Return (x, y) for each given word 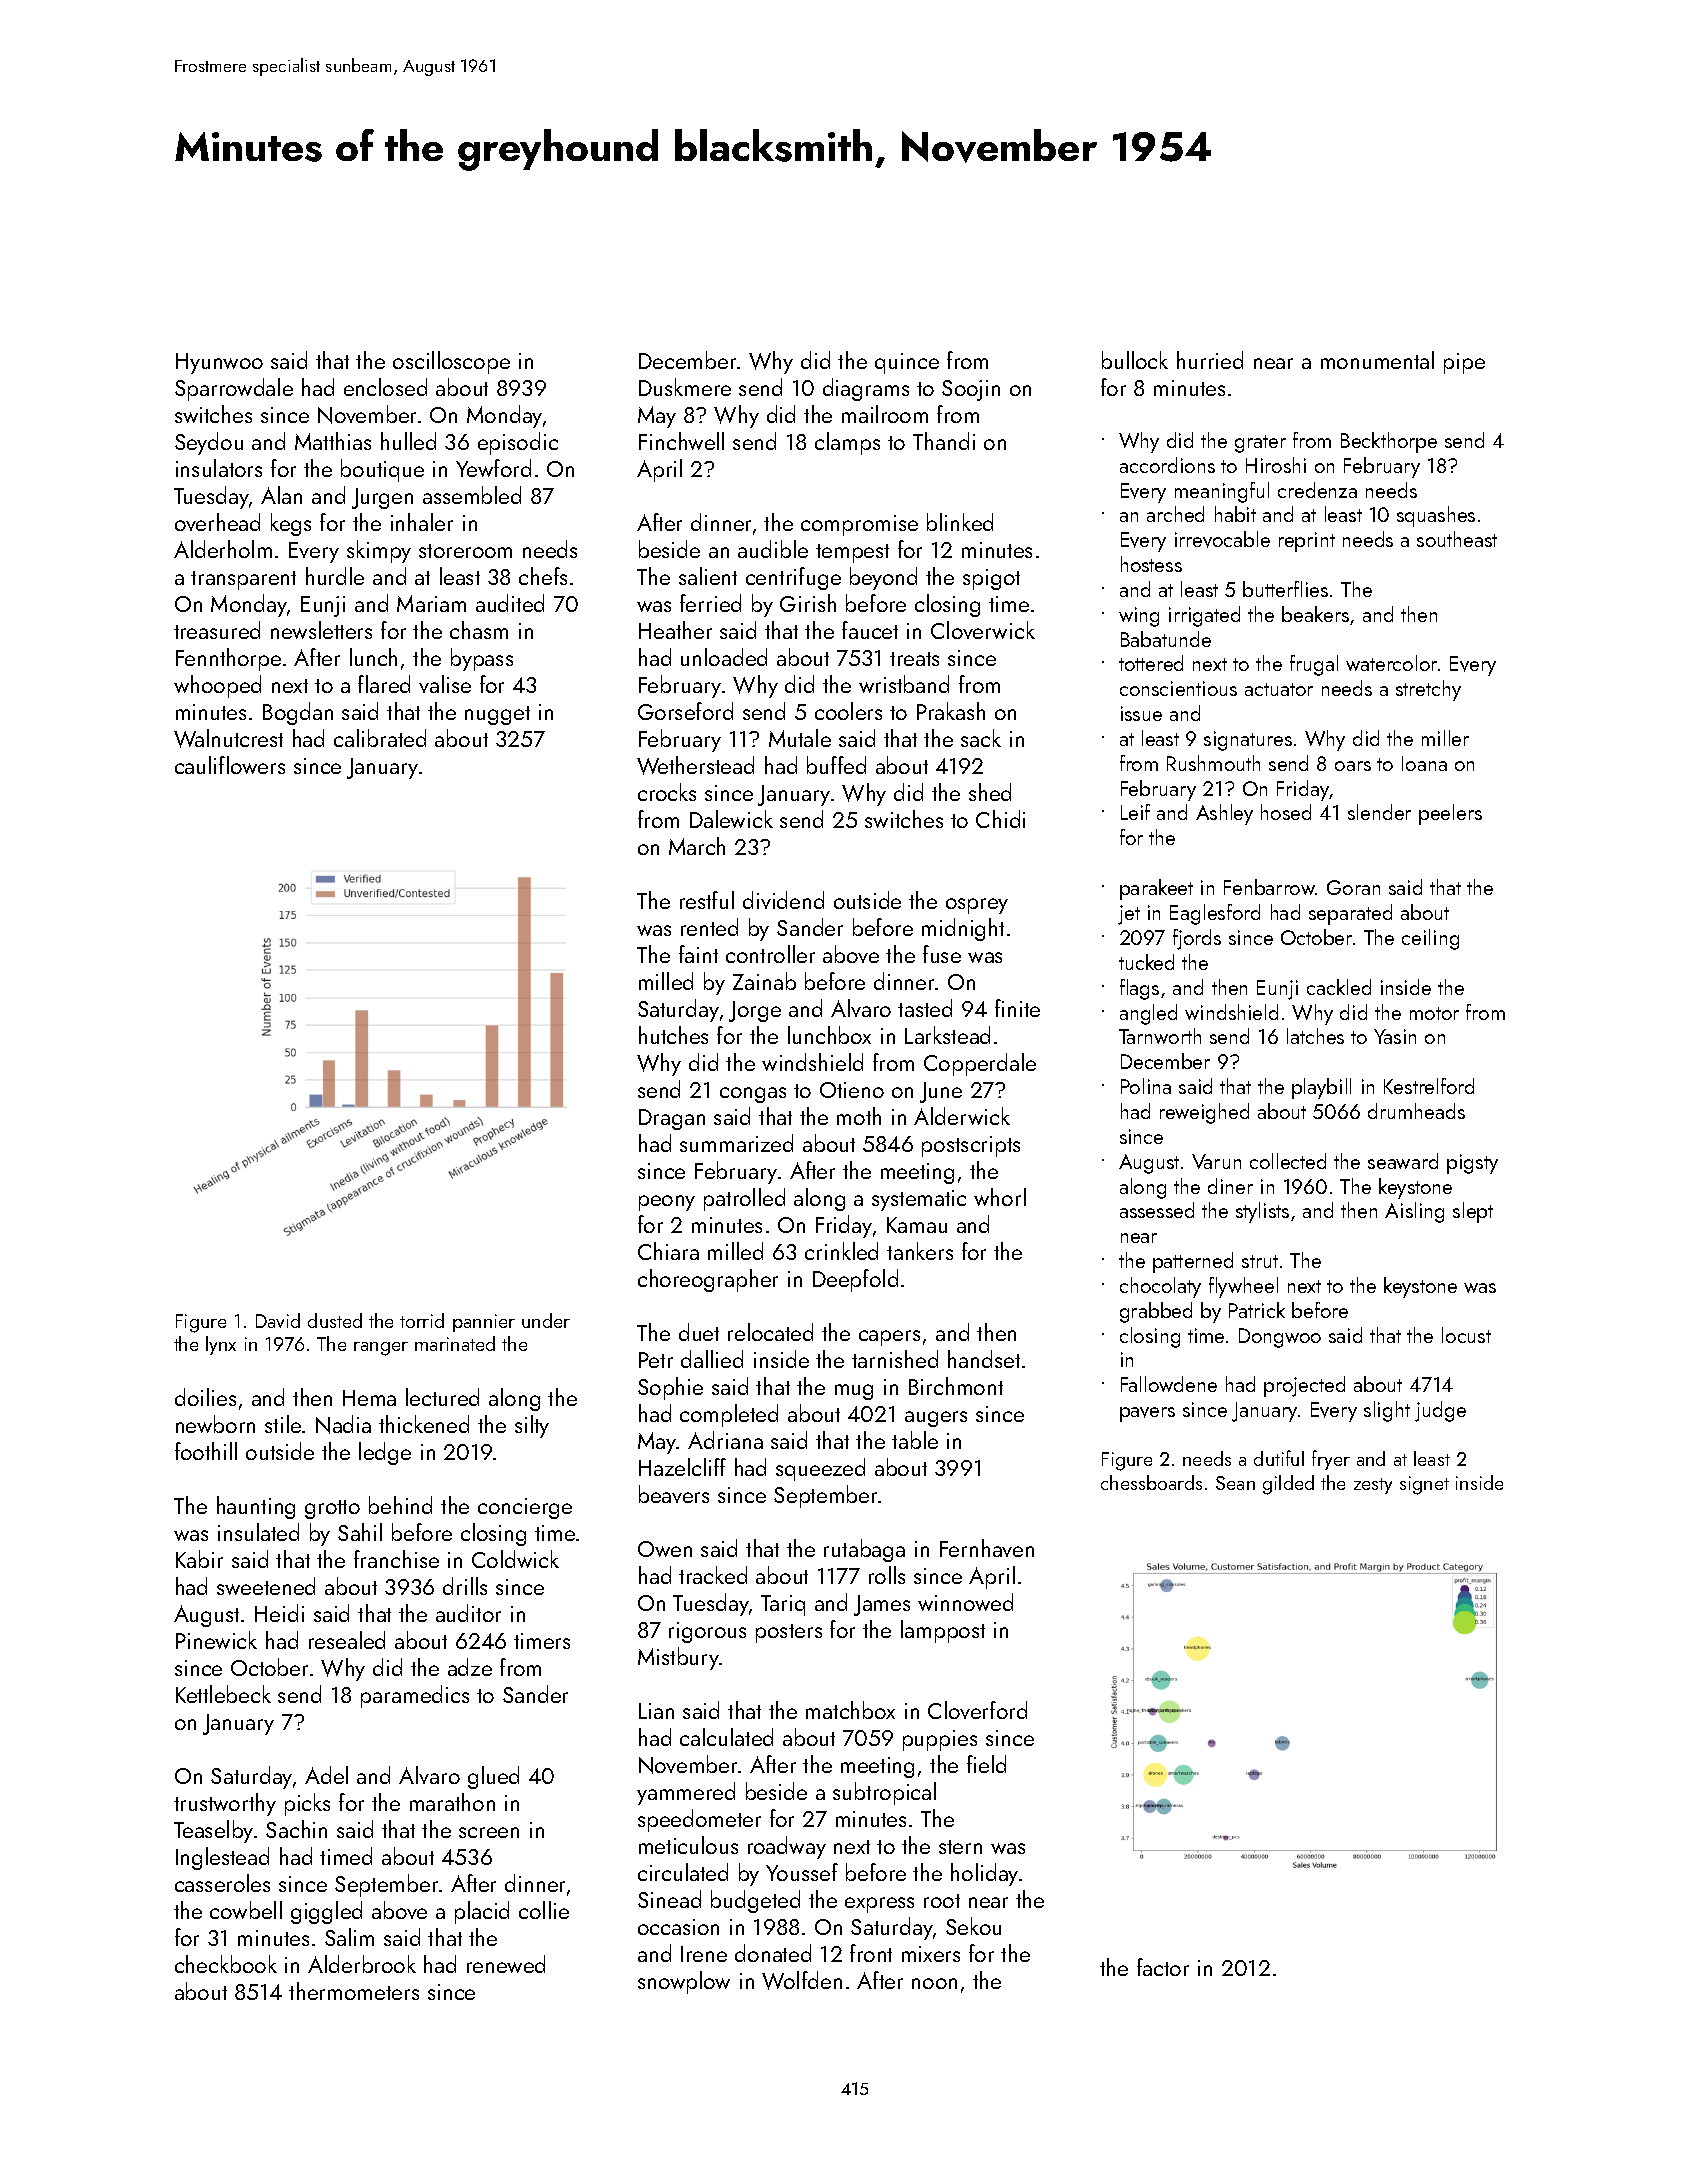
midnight (963, 929)
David (278, 1320)
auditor (468, 1613)
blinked (960, 522)
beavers (674, 1494)
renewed (506, 1964)
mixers (931, 1954)
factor (1163, 1967)
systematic (919, 1200)
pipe (1464, 363)
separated (1350, 914)
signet (1424, 1485)
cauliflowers (230, 765)
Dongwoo (1280, 1338)
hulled (408, 441)
